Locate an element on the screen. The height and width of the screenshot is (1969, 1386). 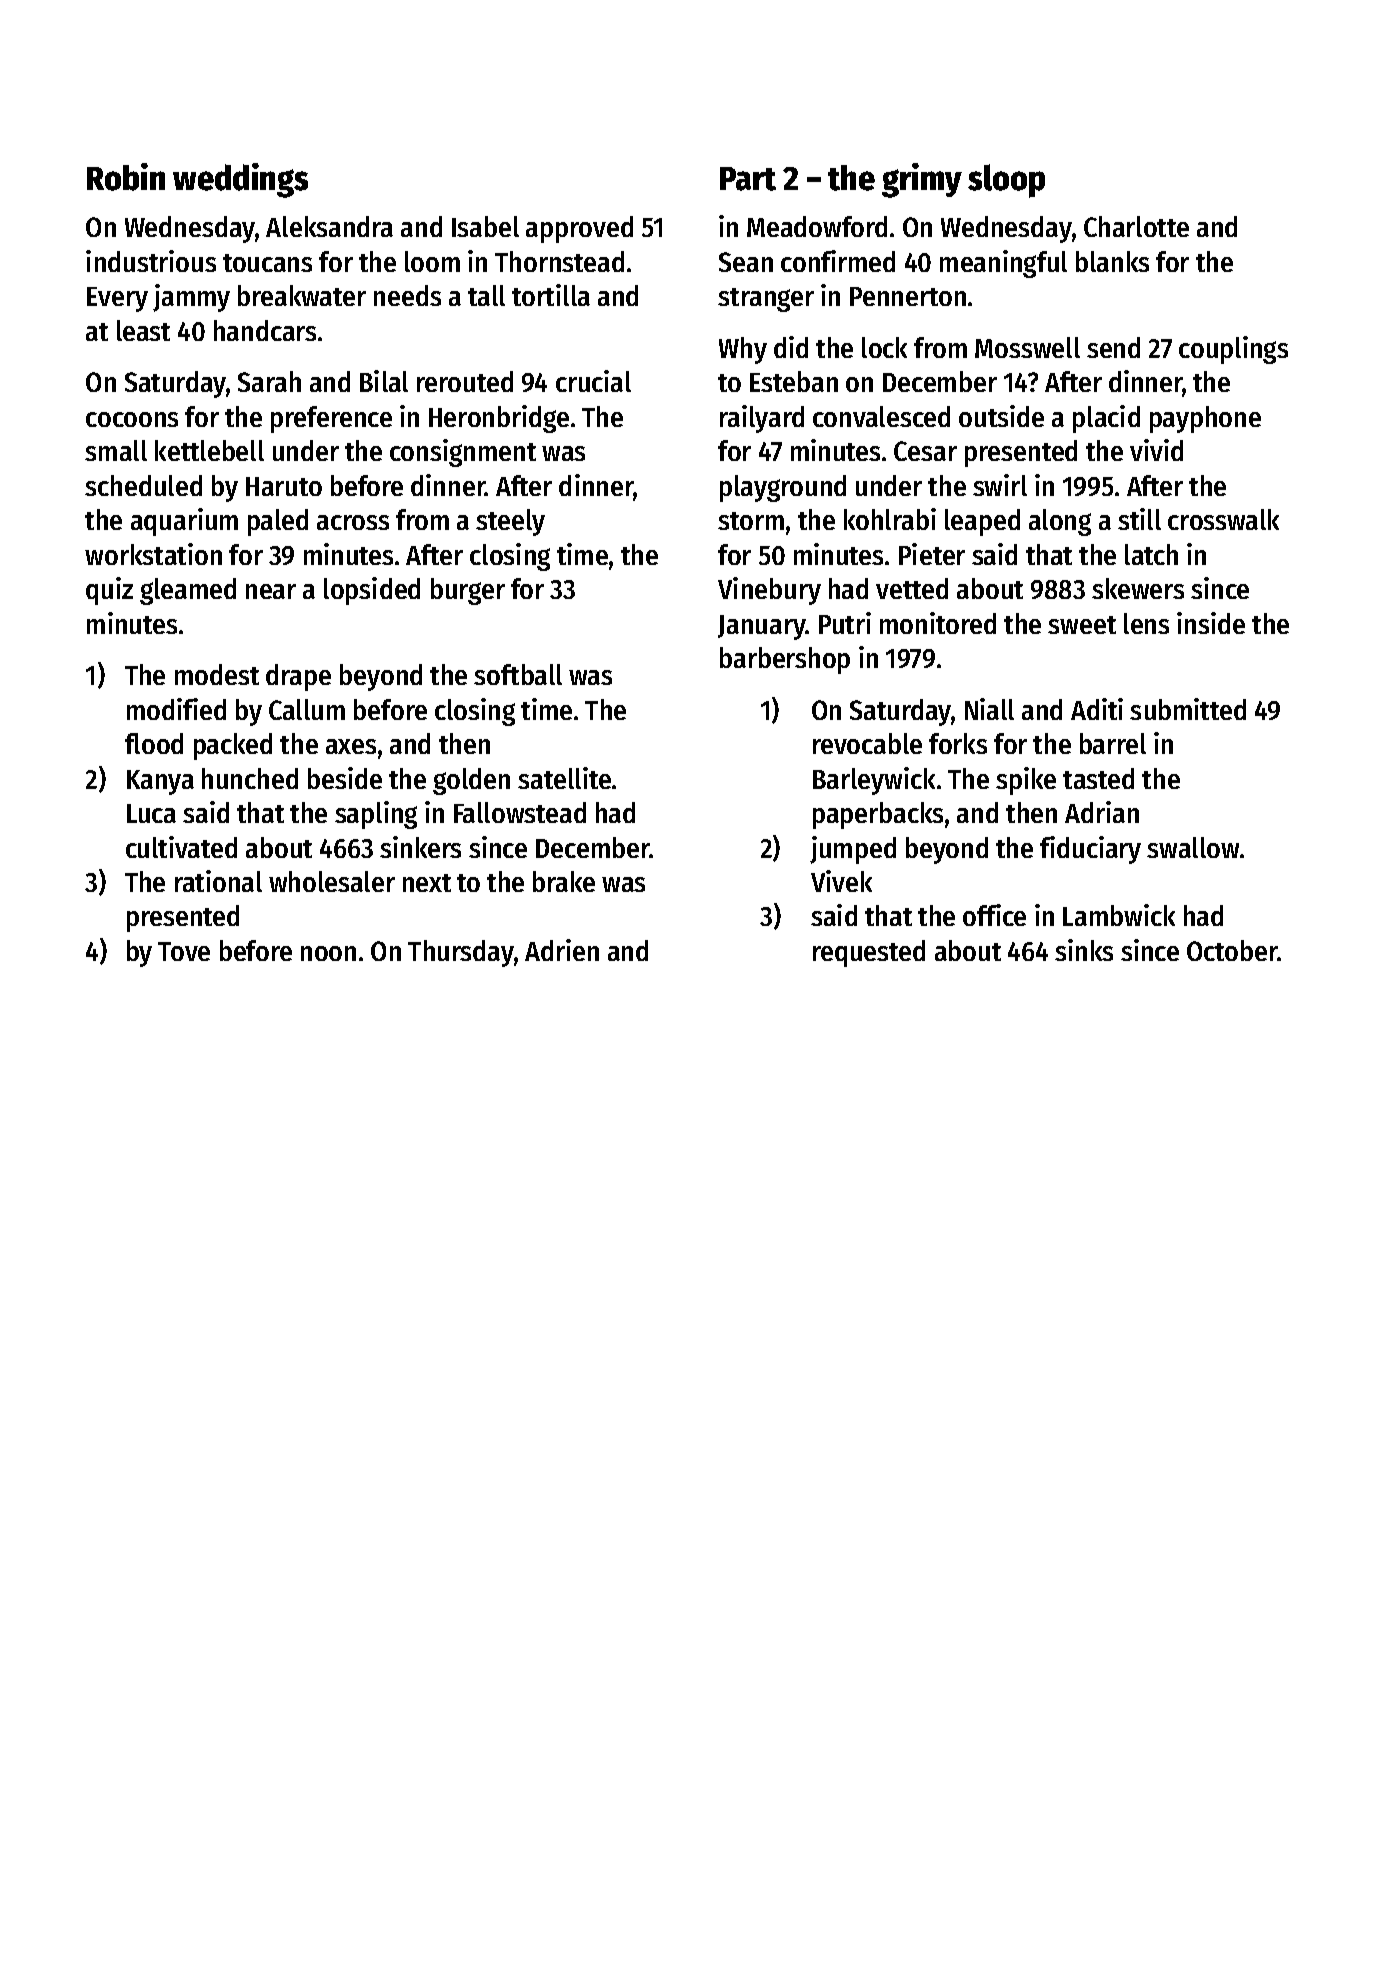
Adrien is located at coordinates (562, 950).
